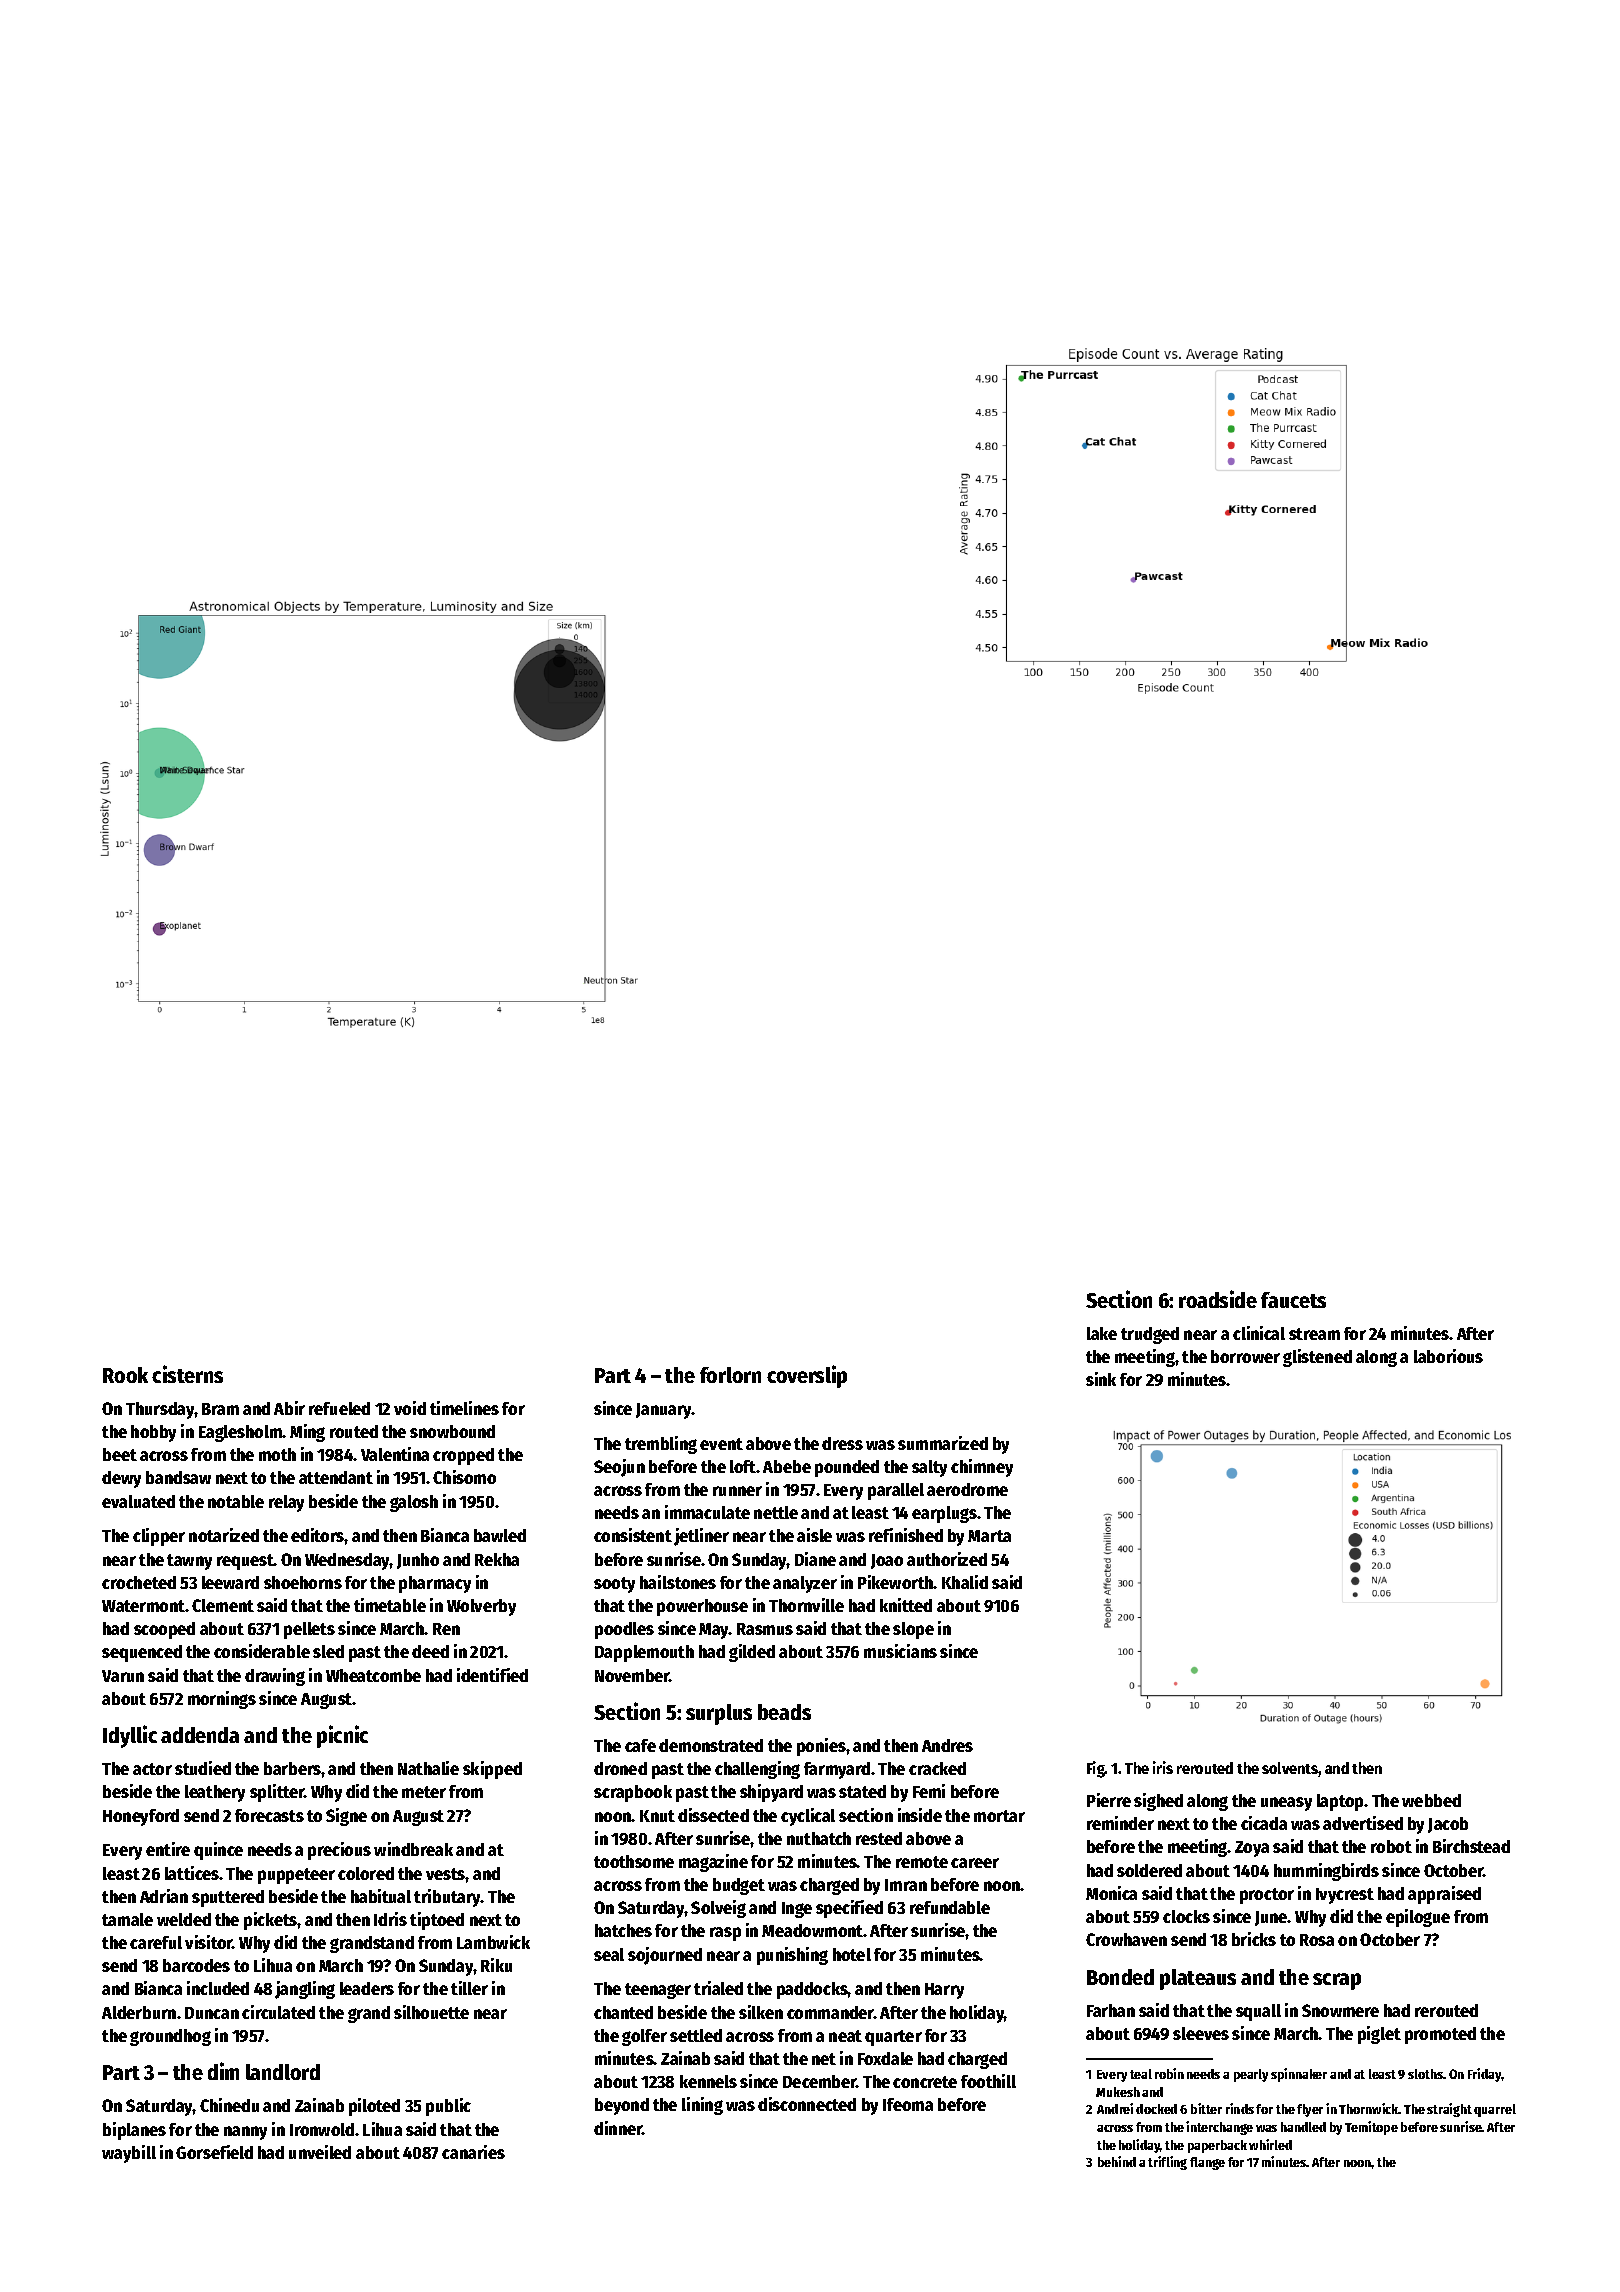 The image size is (1620, 2292). I want to click on Zoya, so click(1252, 1849).
